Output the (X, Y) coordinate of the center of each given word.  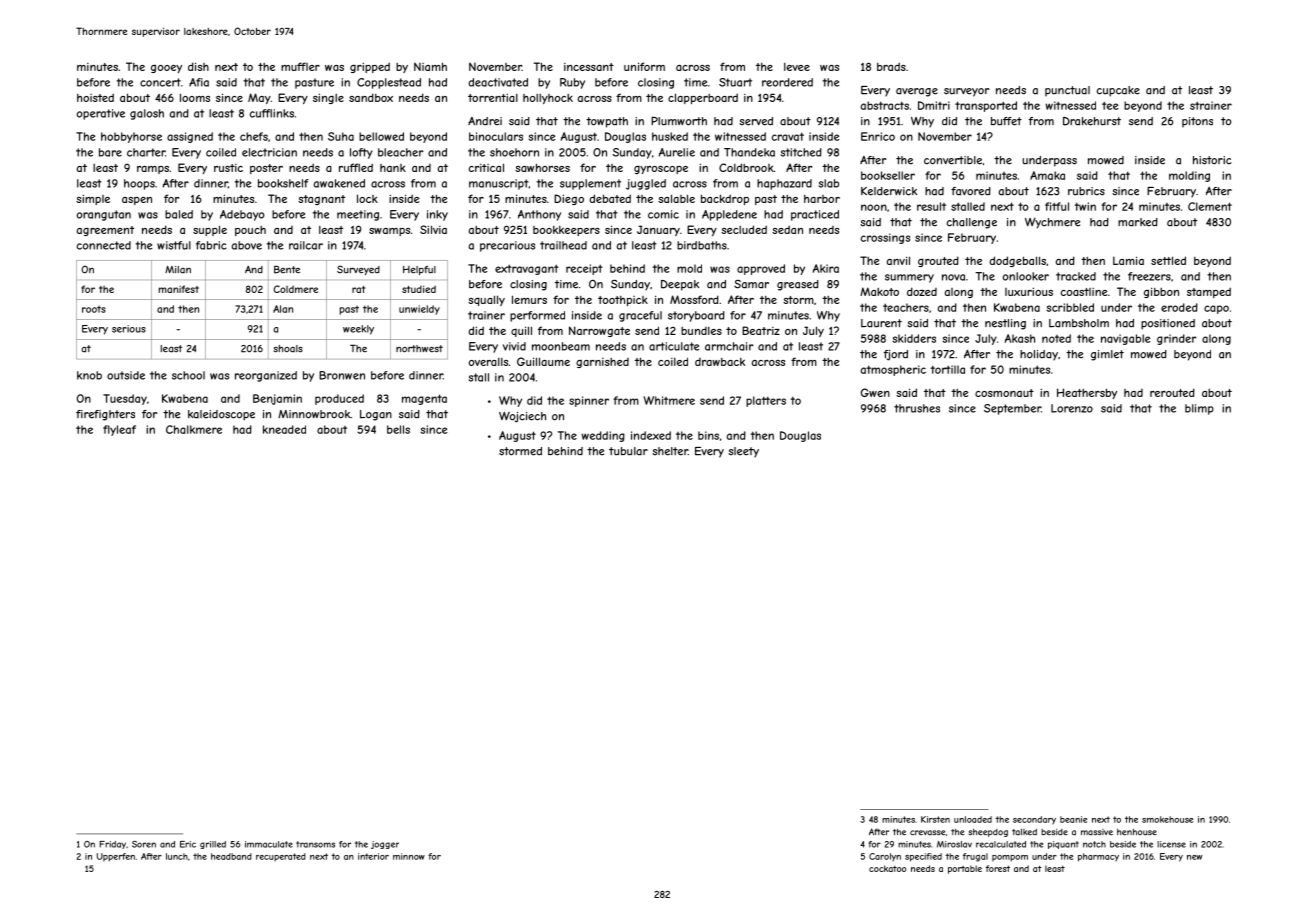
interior (373, 856)
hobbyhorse (131, 137)
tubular (628, 451)
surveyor (966, 92)
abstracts (885, 105)
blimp (1199, 409)
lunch (177, 856)
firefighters (105, 415)
